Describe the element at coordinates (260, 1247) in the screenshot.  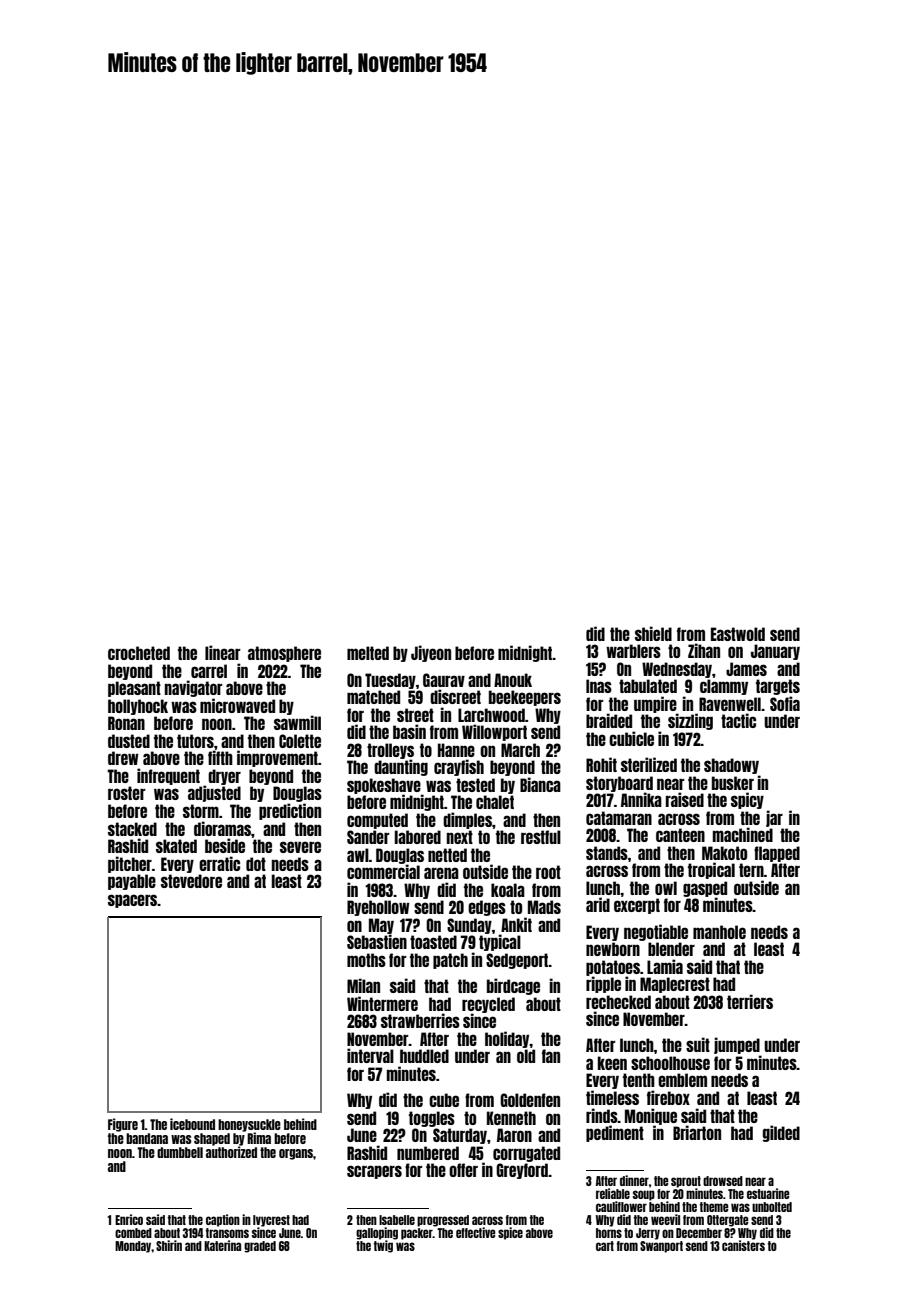
I see `graded` at that location.
